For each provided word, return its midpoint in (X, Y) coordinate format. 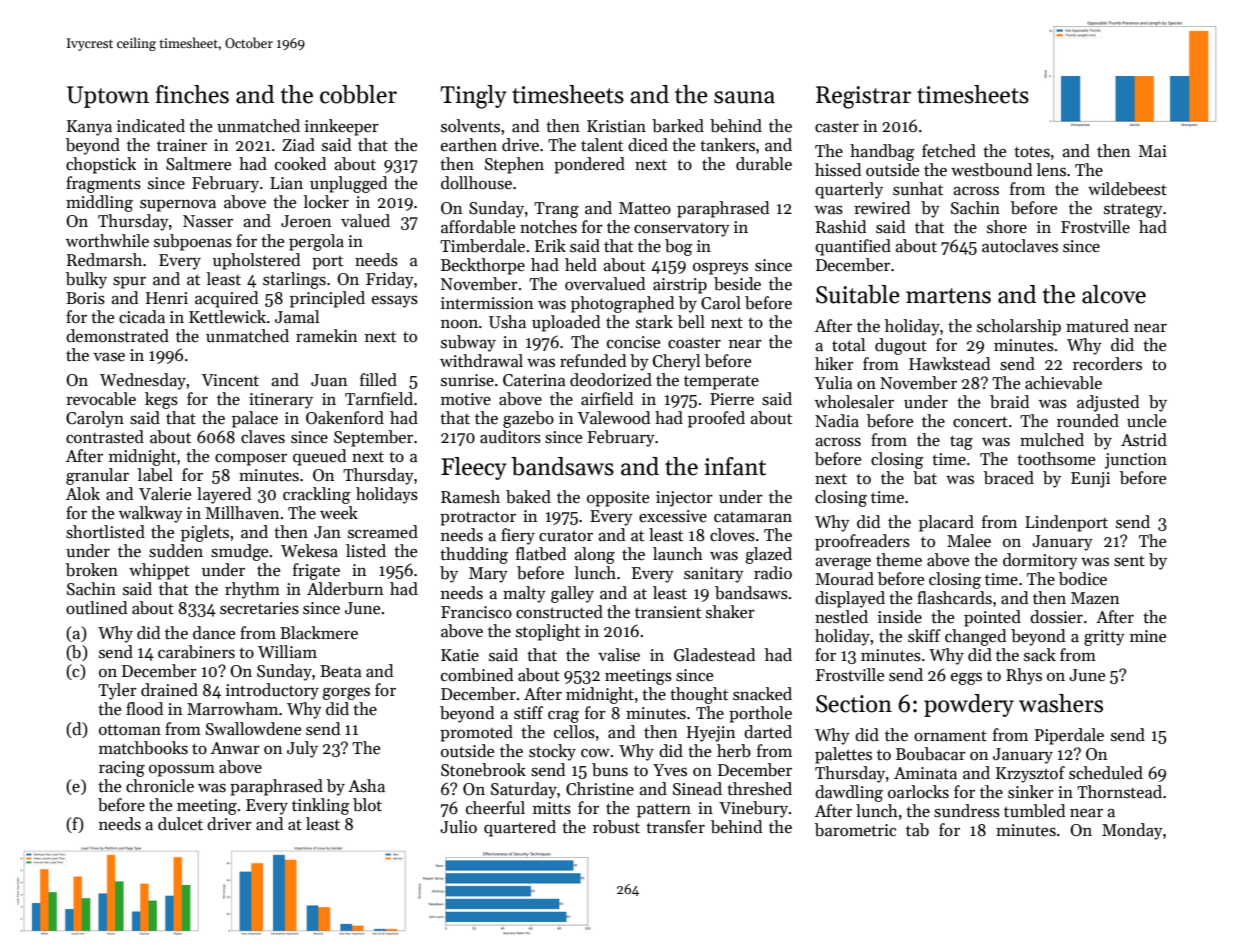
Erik (550, 245)
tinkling (320, 806)
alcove (1114, 294)
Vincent (230, 380)
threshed (759, 789)
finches (192, 94)
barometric (855, 830)
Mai (1153, 151)
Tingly (473, 97)
